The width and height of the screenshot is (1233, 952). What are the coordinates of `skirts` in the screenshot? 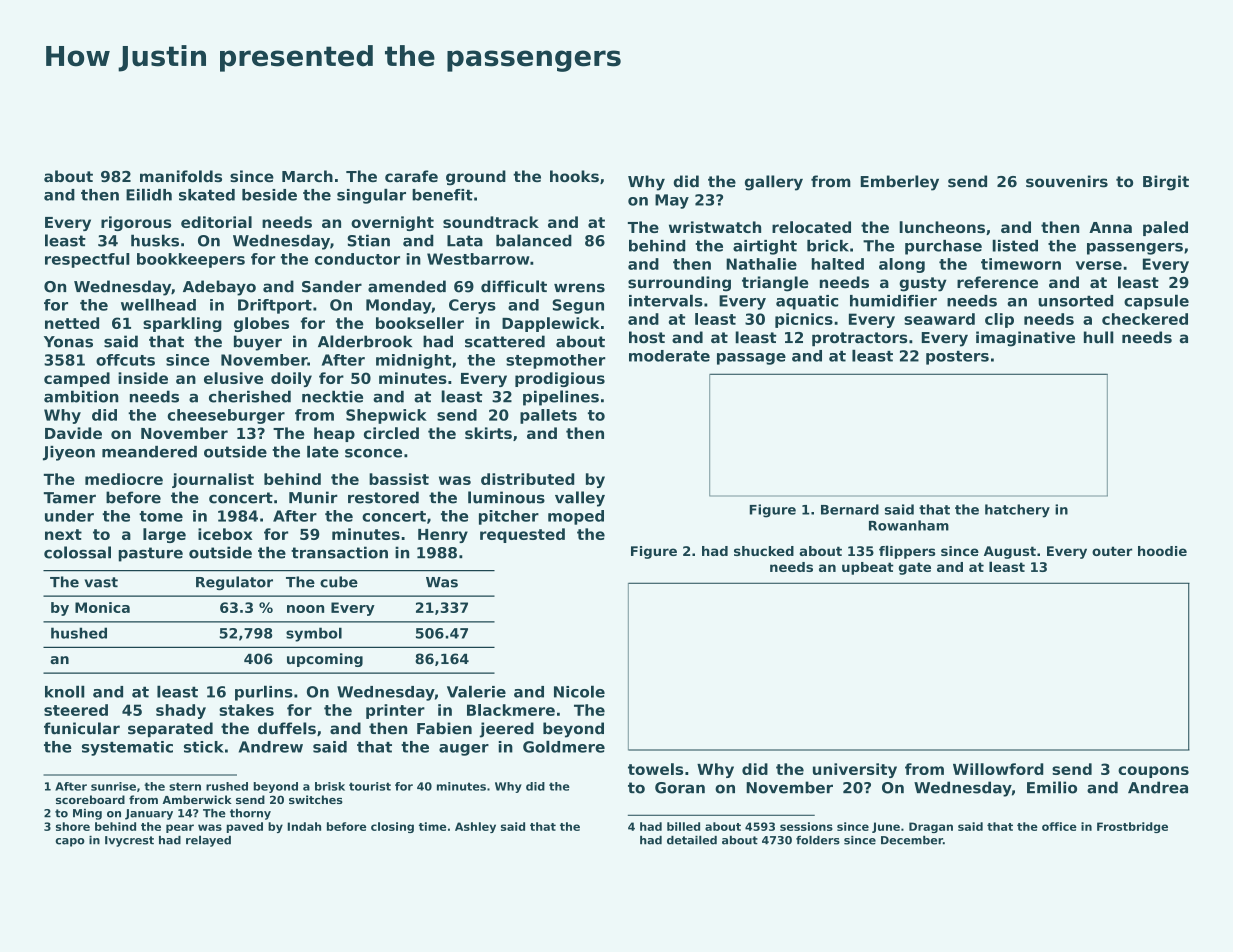 It's located at (488, 433).
